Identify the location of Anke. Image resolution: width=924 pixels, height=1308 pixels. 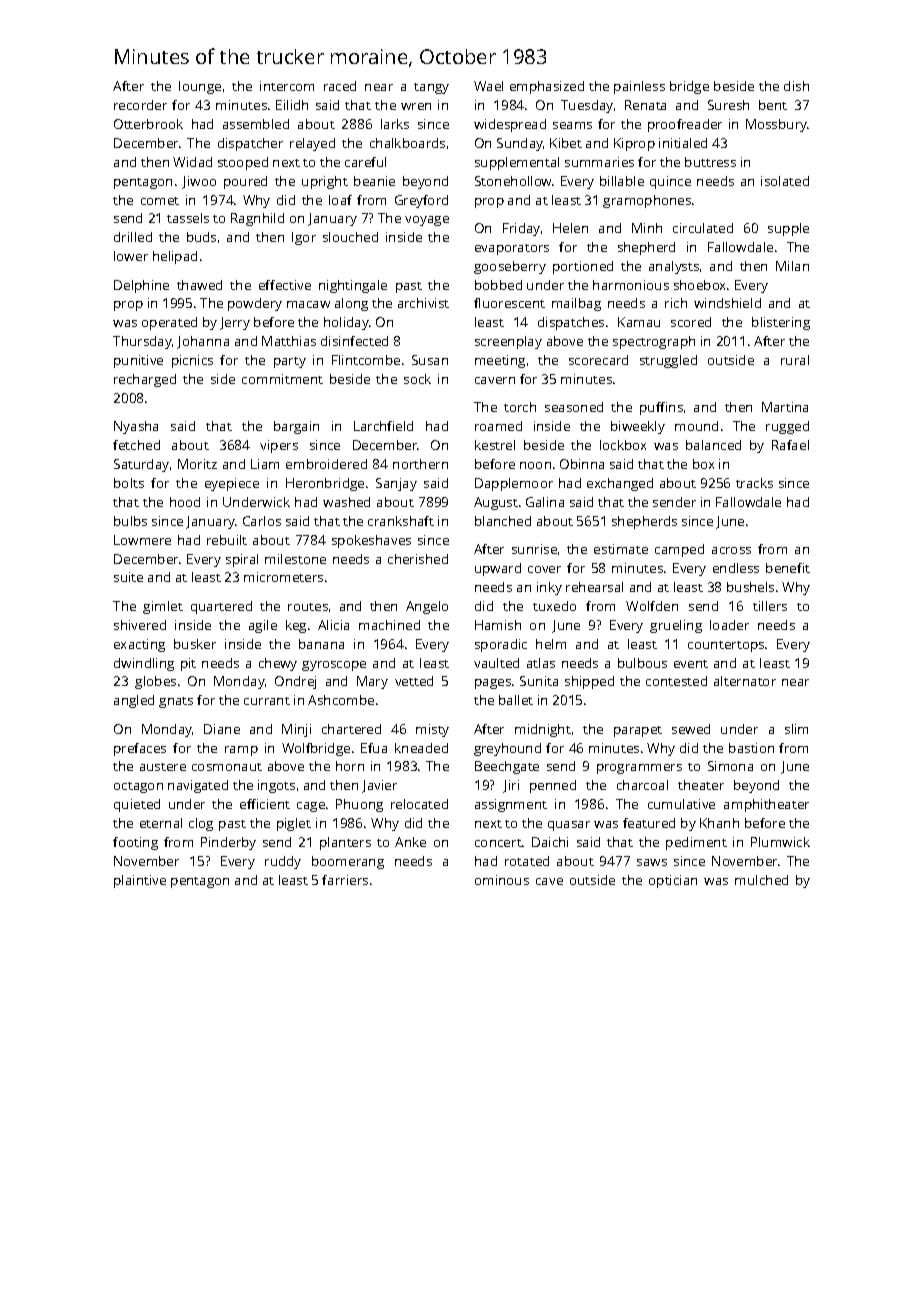
(410, 842).
